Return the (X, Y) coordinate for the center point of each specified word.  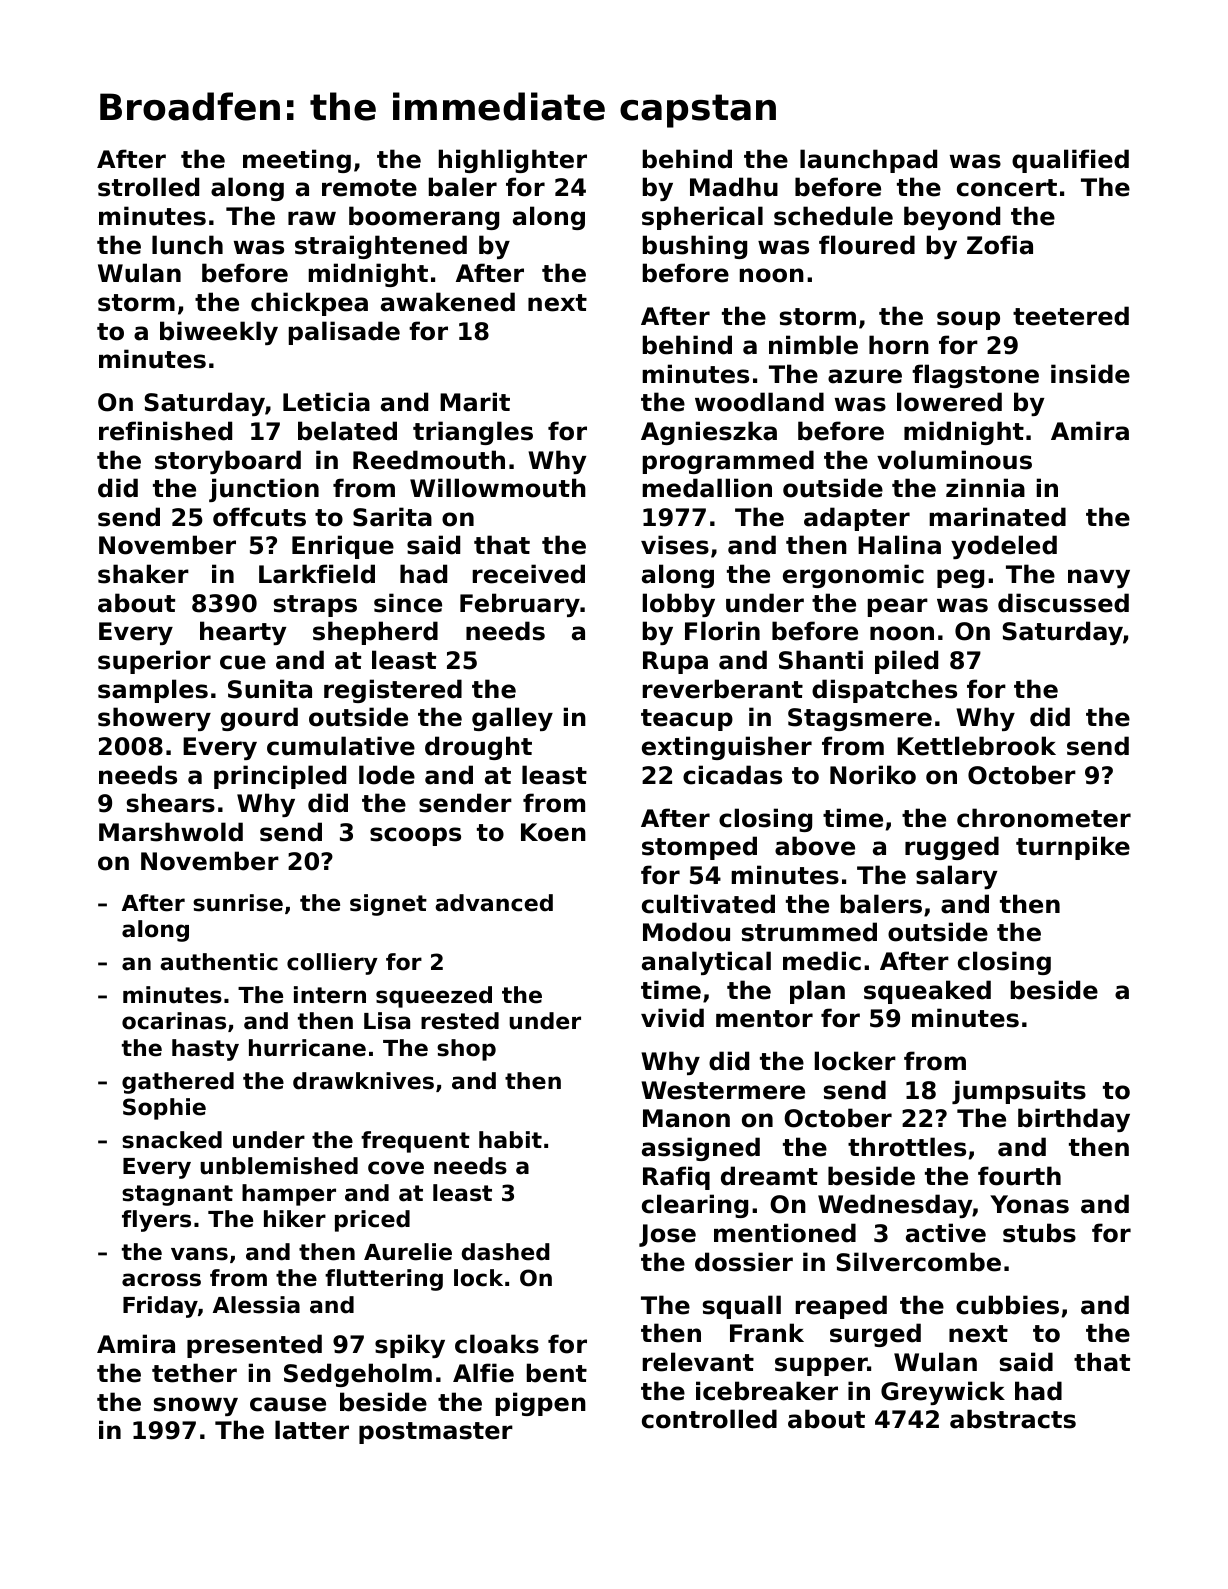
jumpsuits (1019, 1092)
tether (194, 1373)
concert (1007, 188)
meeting (297, 161)
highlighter (513, 161)
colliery (332, 964)
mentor (764, 1019)
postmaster (436, 1433)
